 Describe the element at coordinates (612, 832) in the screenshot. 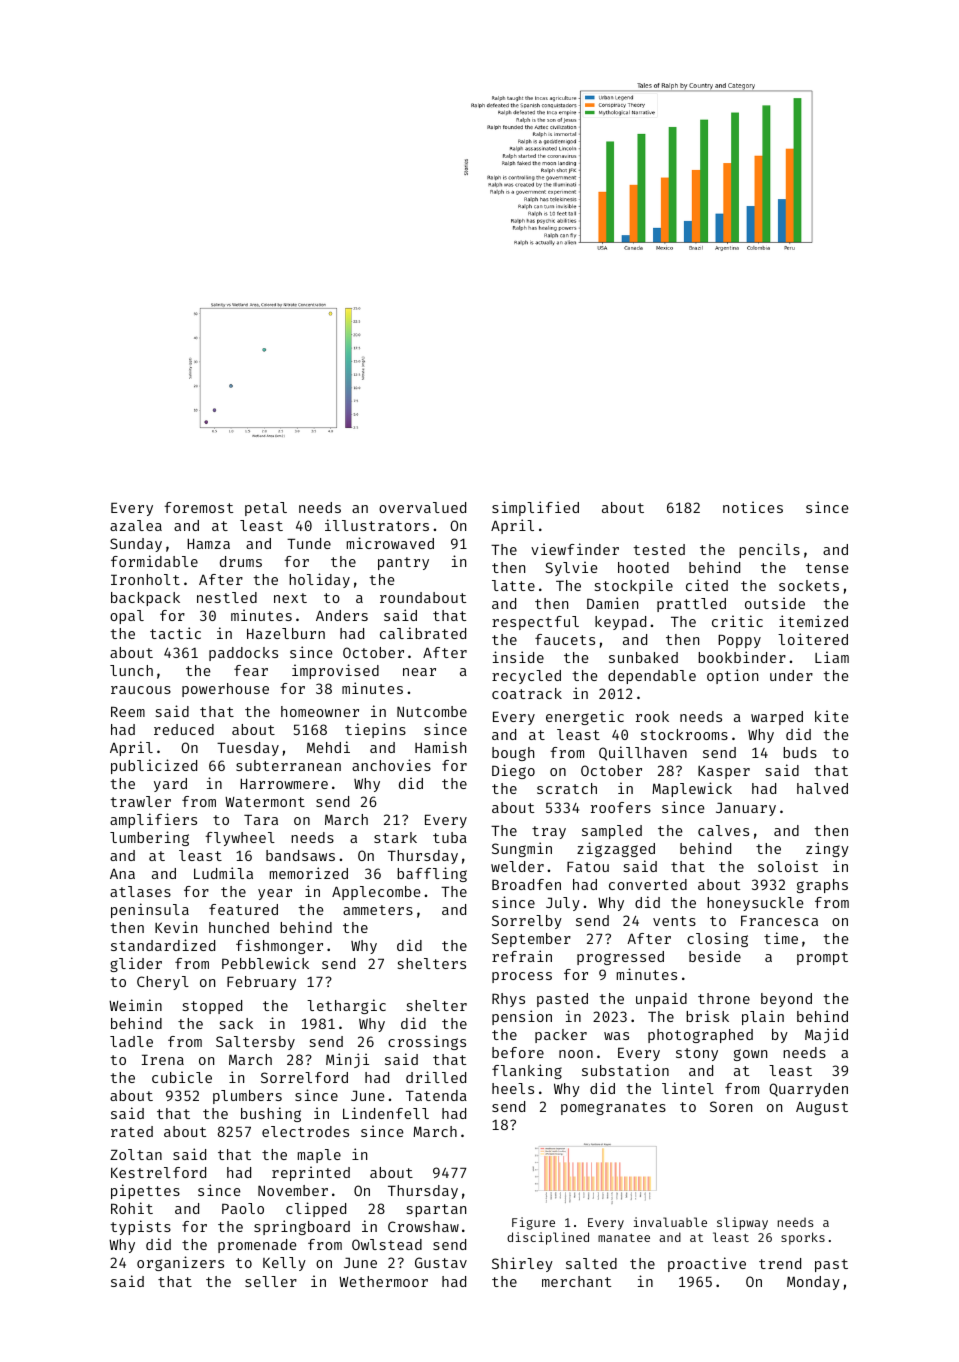

I see `sampled` at that location.
